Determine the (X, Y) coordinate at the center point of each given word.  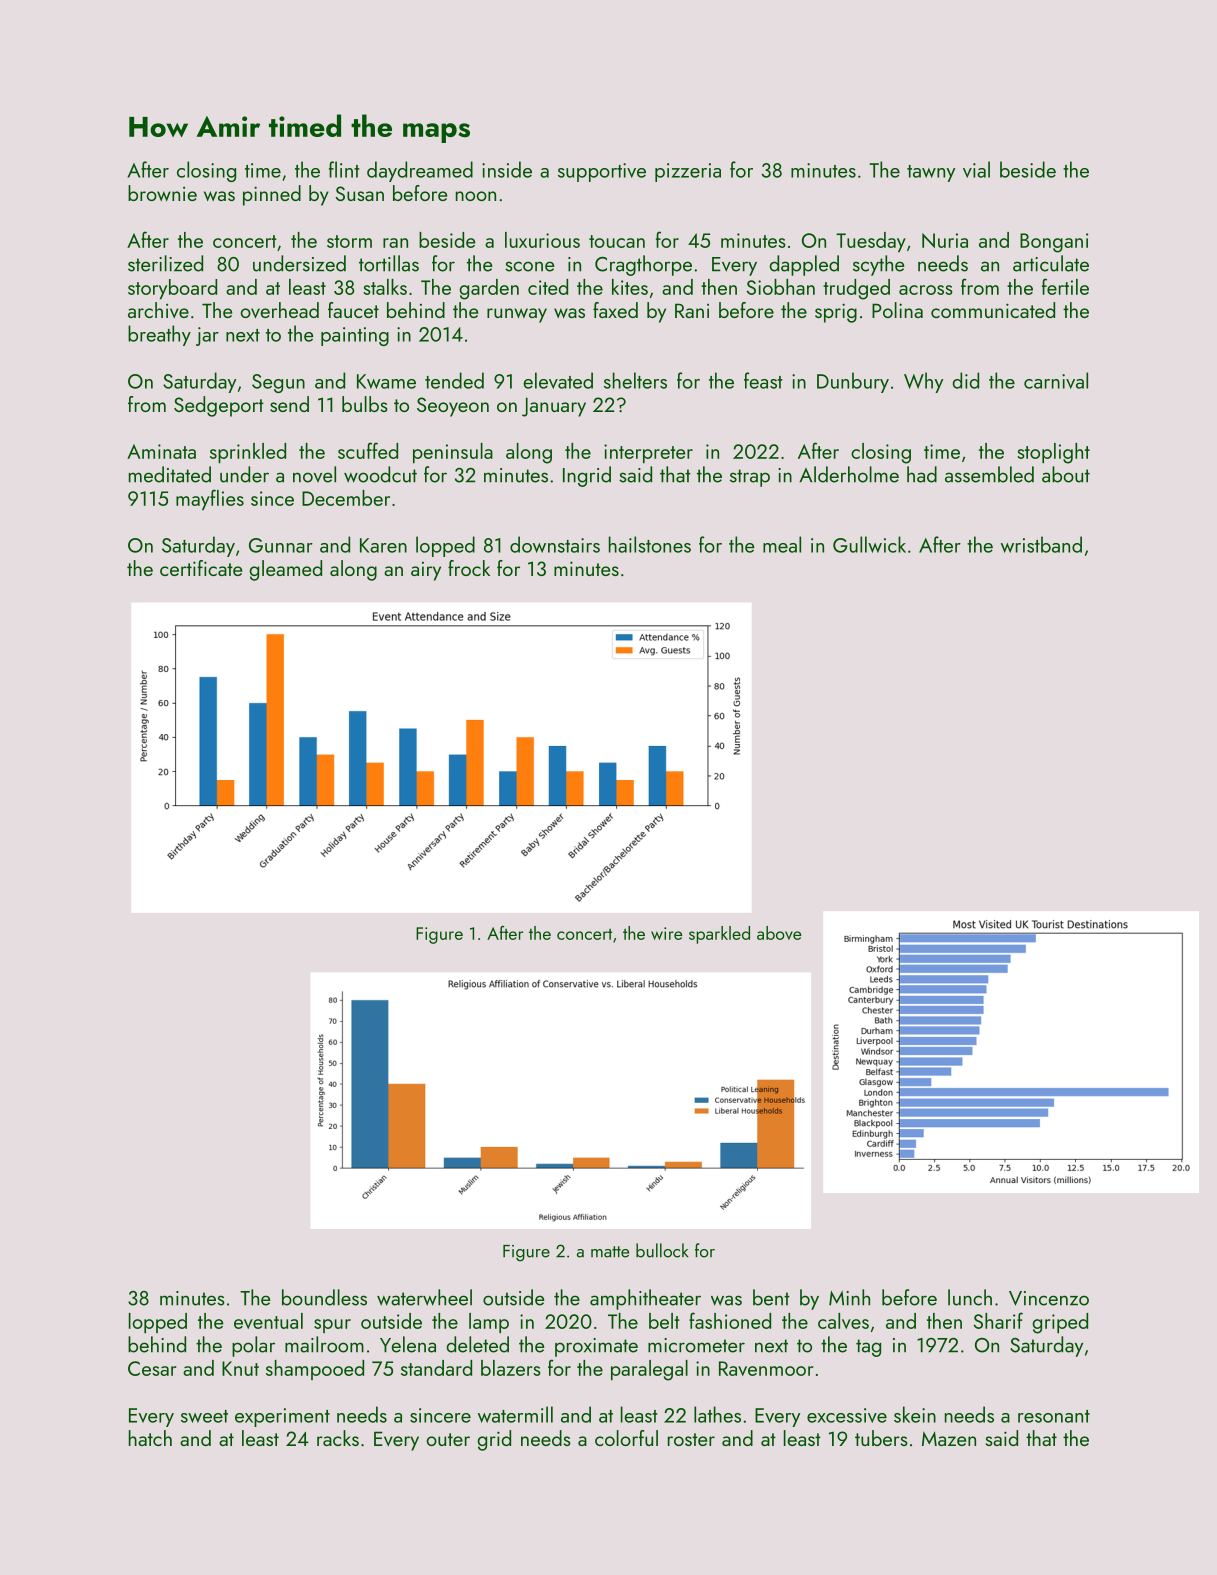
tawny (931, 173)
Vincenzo (1049, 1298)
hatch (150, 1438)
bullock (662, 1250)
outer (448, 1439)
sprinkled (248, 453)
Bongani (1054, 243)
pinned (272, 195)
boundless (324, 1297)
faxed (615, 310)
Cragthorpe (643, 265)
